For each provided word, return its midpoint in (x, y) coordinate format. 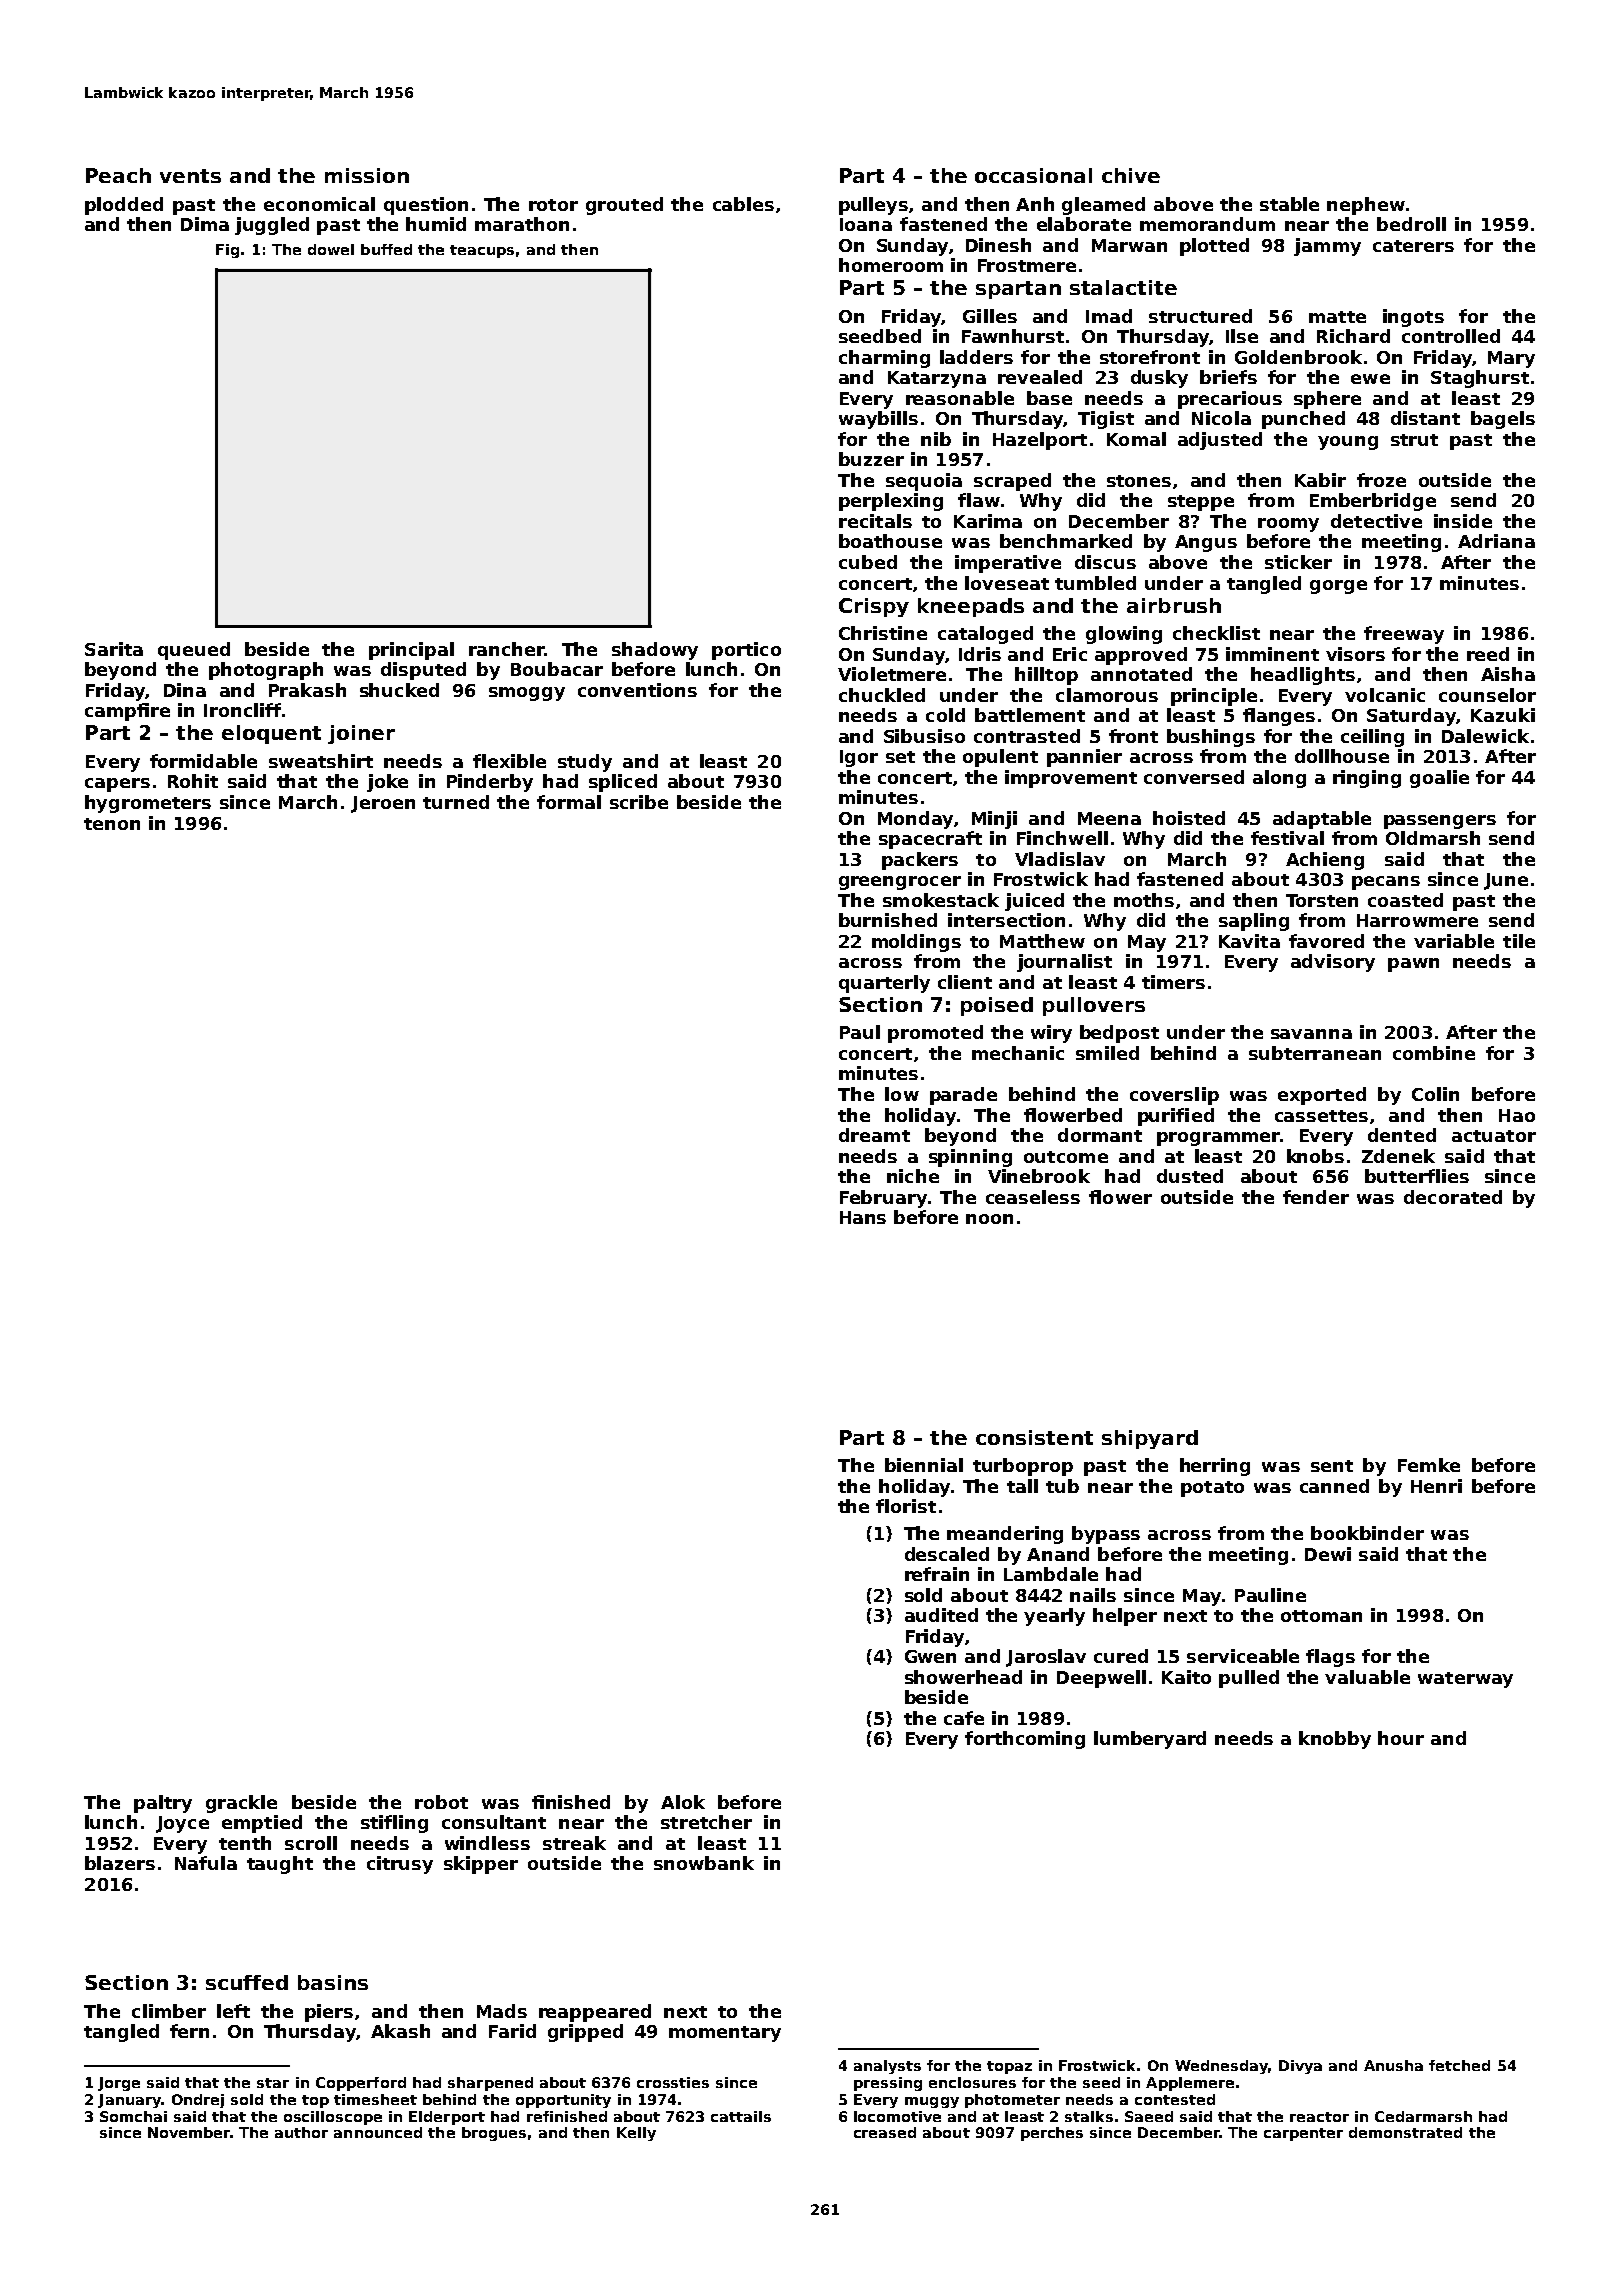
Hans (863, 1217)
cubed (868, 562)
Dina (185, 690)
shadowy (655, 651)
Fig (227, 251)
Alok (683, 1802)
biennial (924, 1465)
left (233, 2011)
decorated (1453, 1197)
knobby (1335, 1740)
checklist (1216, 633)
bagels (1503, 420)
